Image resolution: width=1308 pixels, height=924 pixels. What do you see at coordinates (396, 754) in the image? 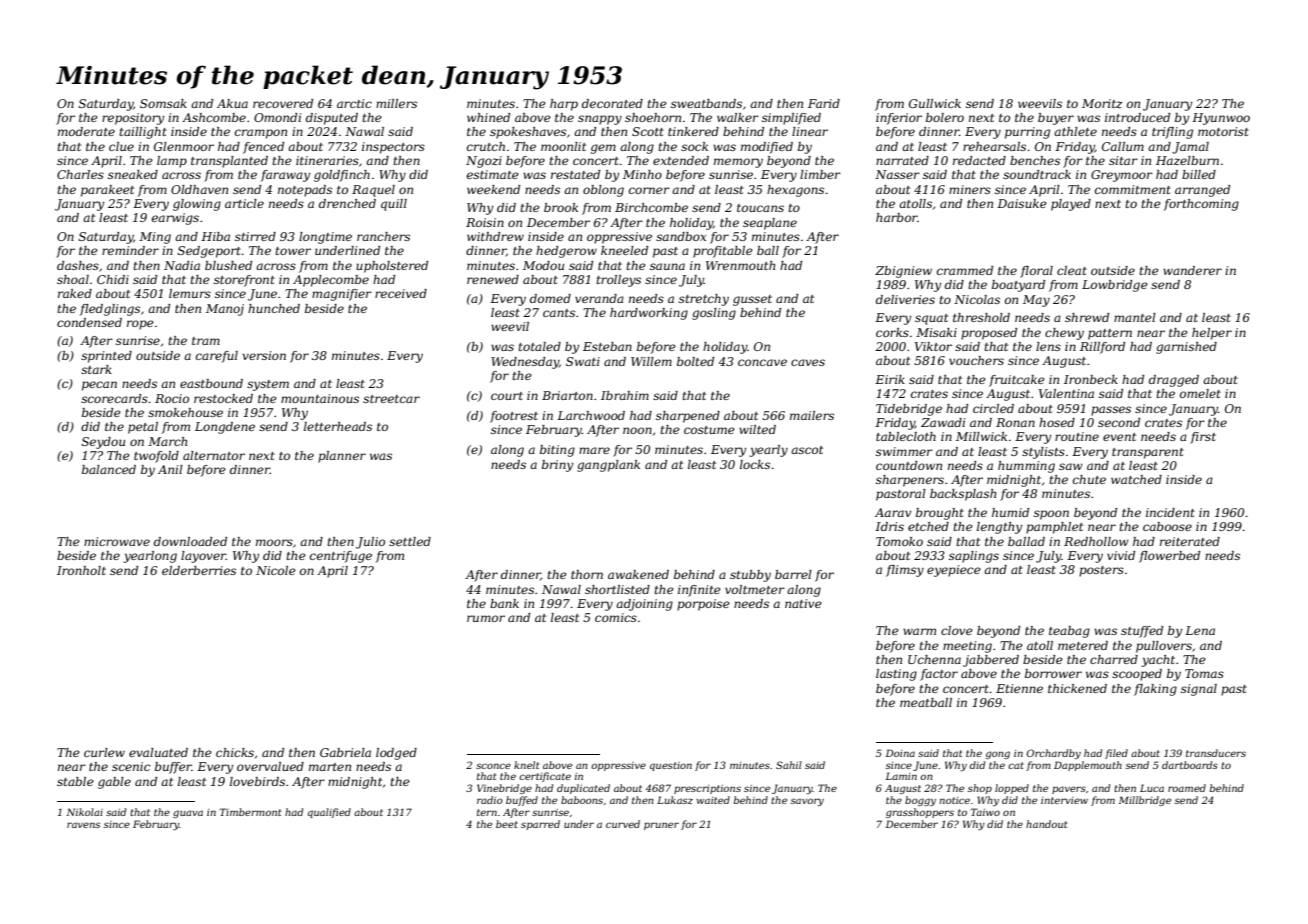
I see `lodged` at bounding box center [396, 754].
